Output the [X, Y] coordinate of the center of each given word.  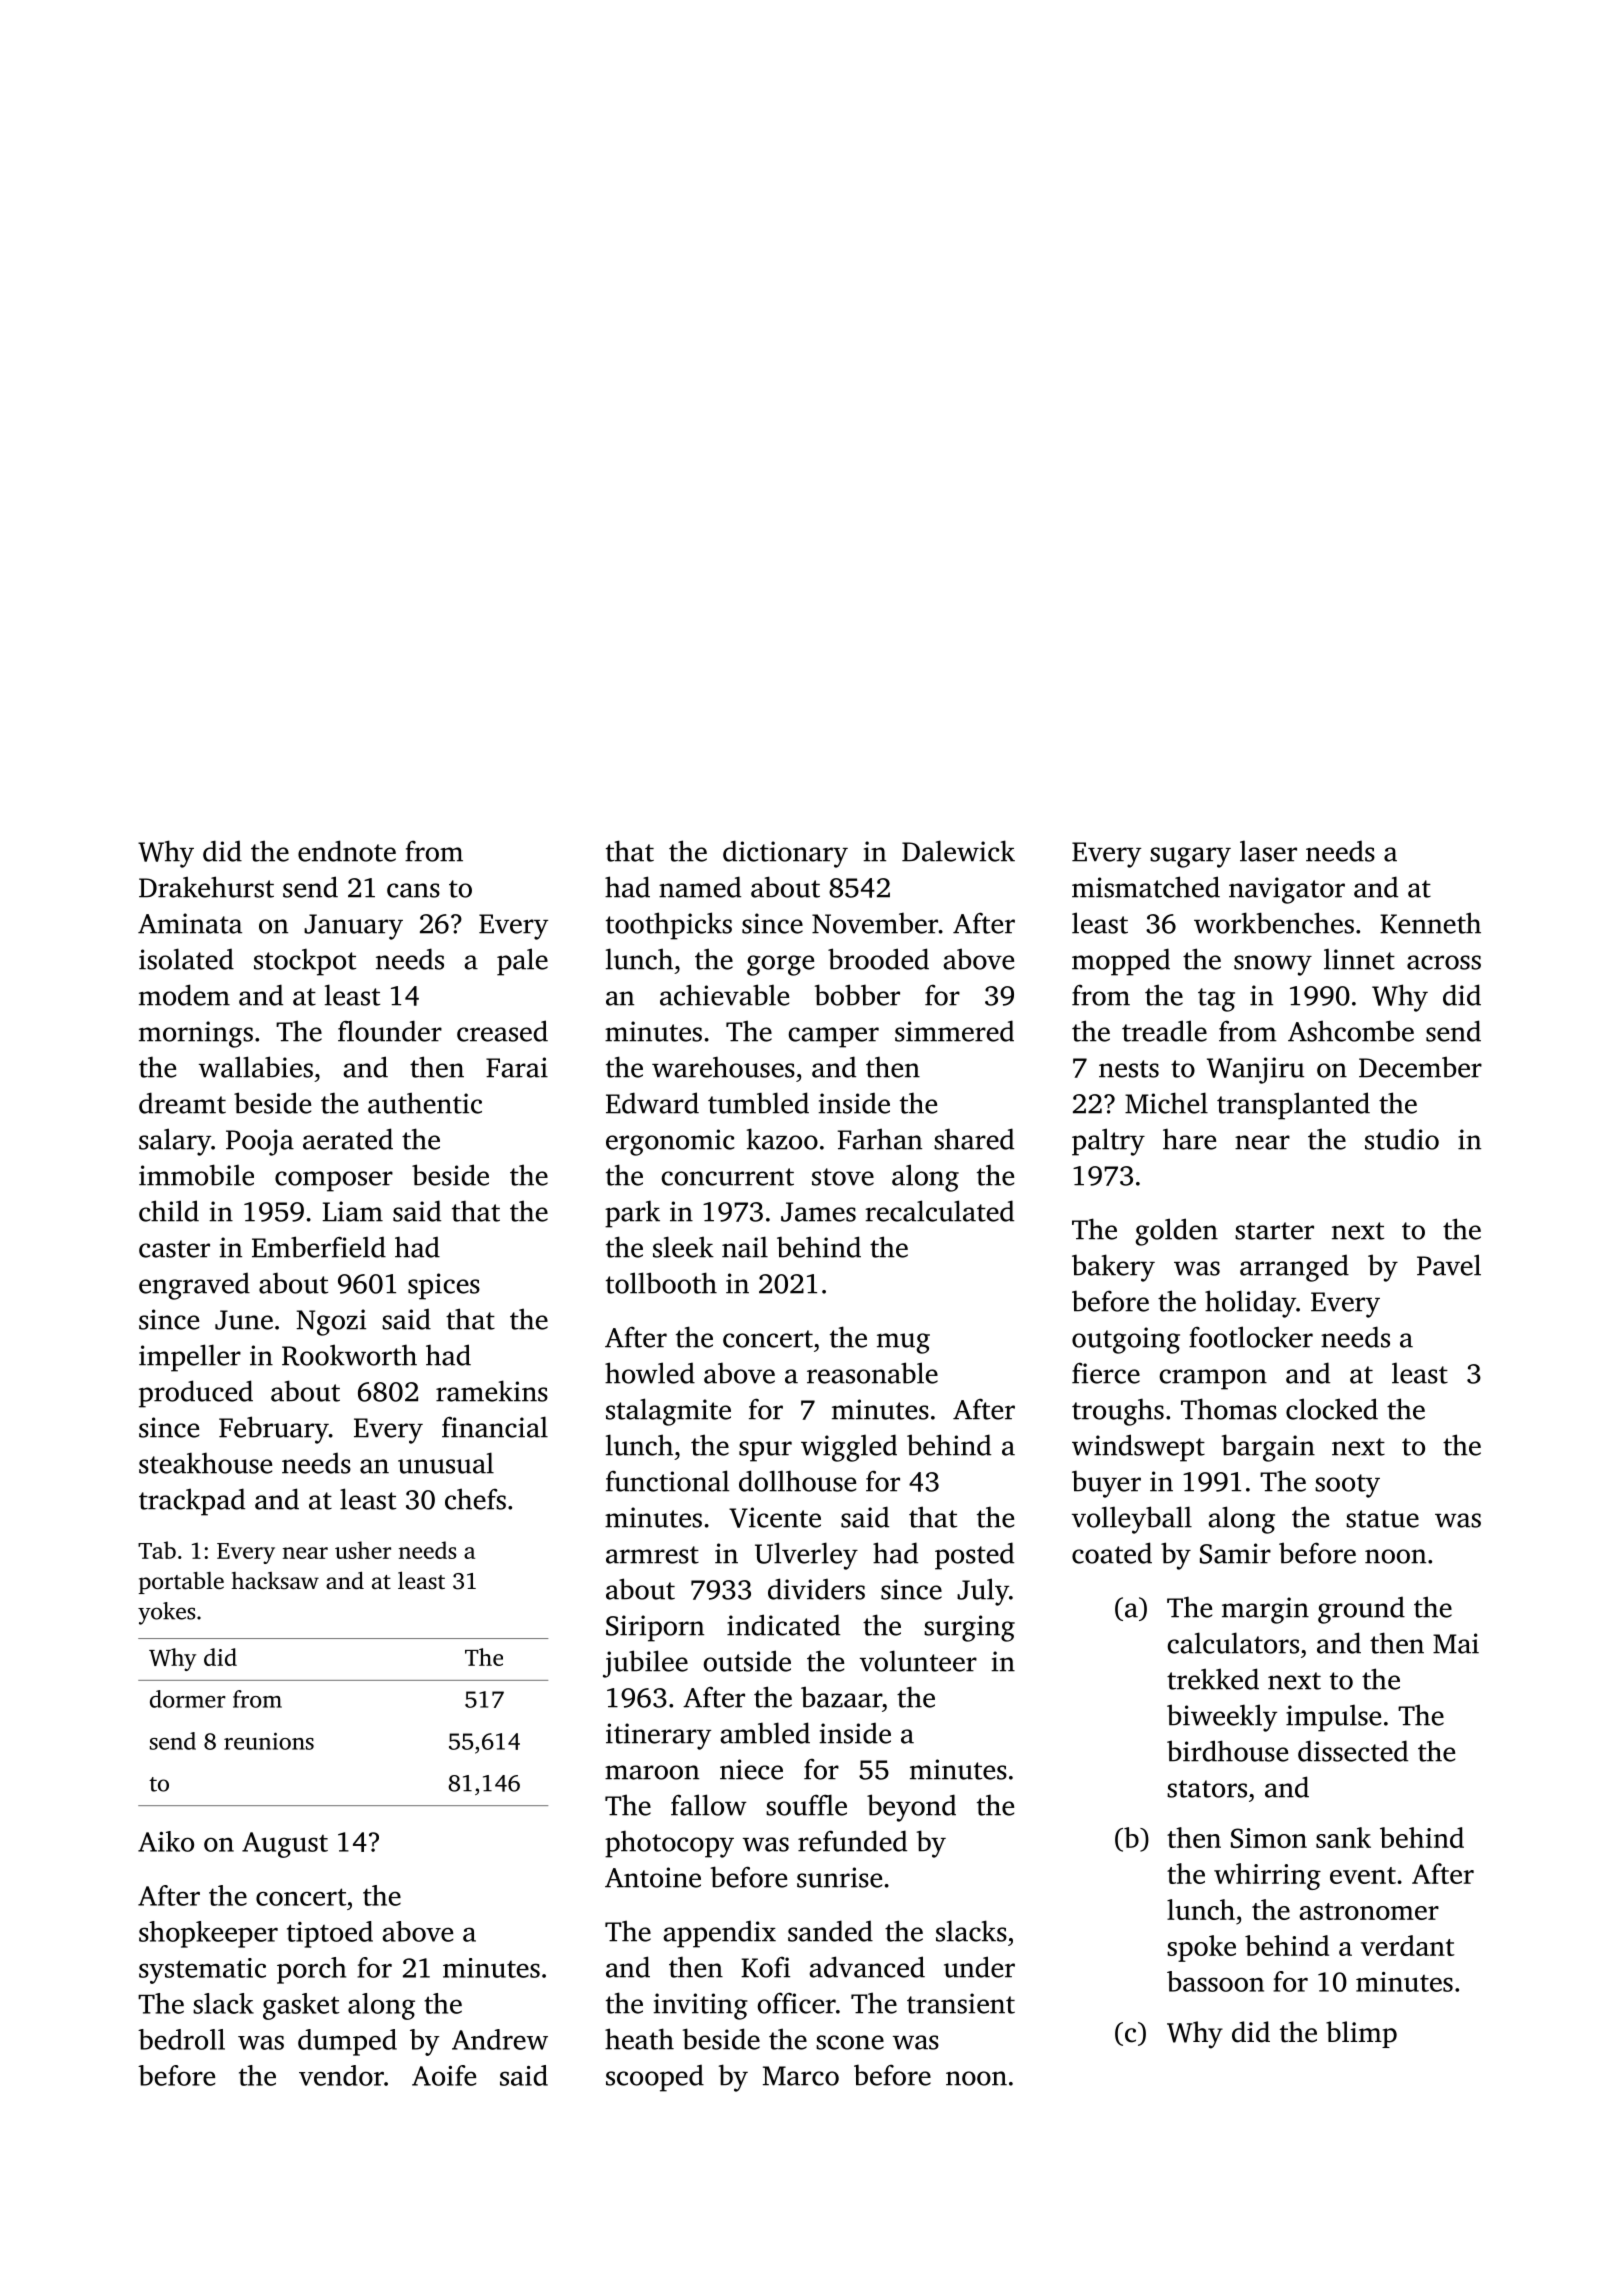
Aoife [444, 2075]
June [244, 1320]
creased [502, 1031]
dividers [816, 1589]
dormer [188, 1699]
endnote [347, 851]
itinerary [658, 1736]
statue [1382, 1519]
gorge [780, 965]
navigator [1287, 890]
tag [1216, 1000]
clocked [1332, 1409]
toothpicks [669, 926]
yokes [166, 1613]
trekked [1213, 1679]
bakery [1113, 1268]
